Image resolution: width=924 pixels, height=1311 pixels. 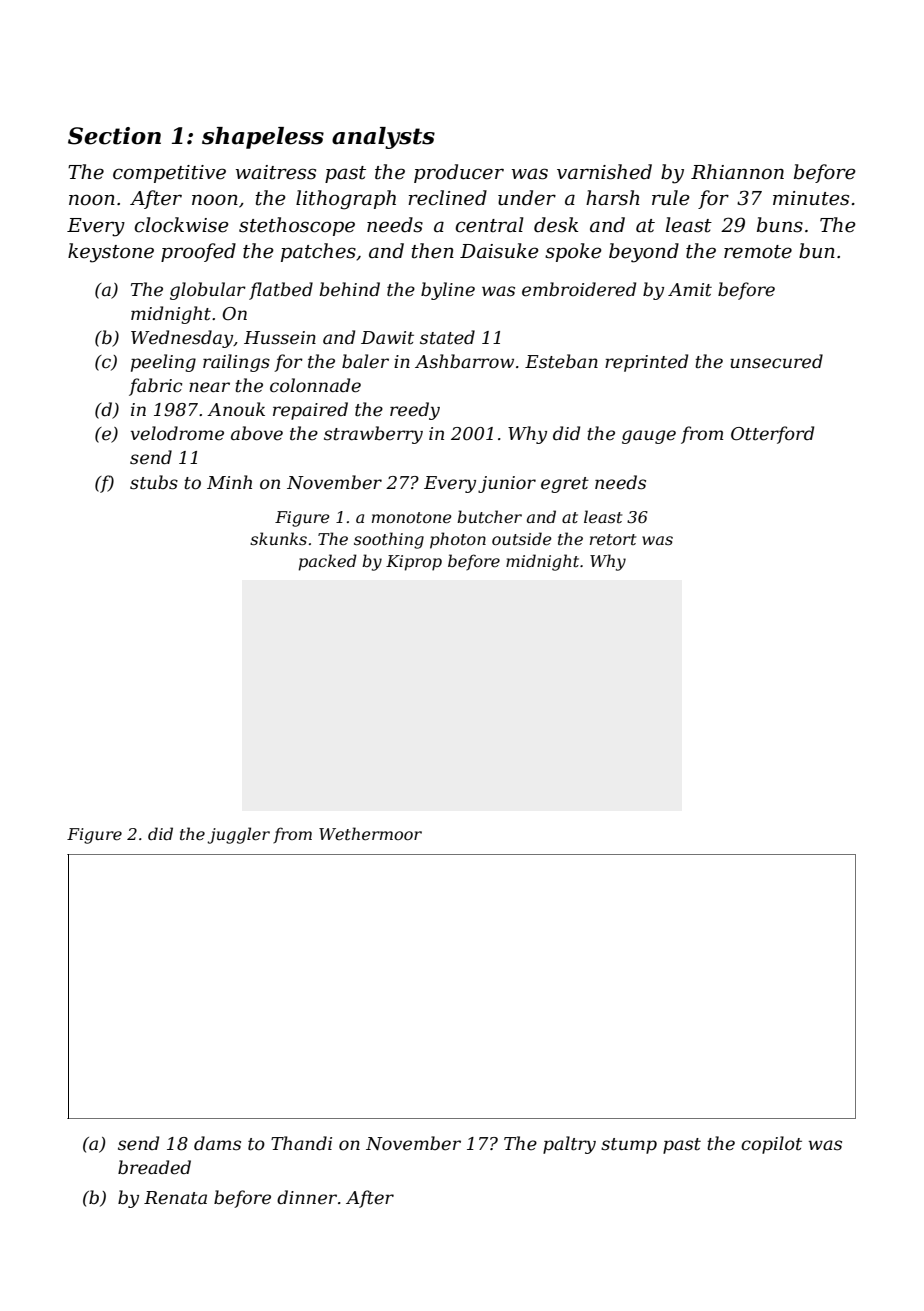 I want to click on copilot, so click(x=771, y=1145).
